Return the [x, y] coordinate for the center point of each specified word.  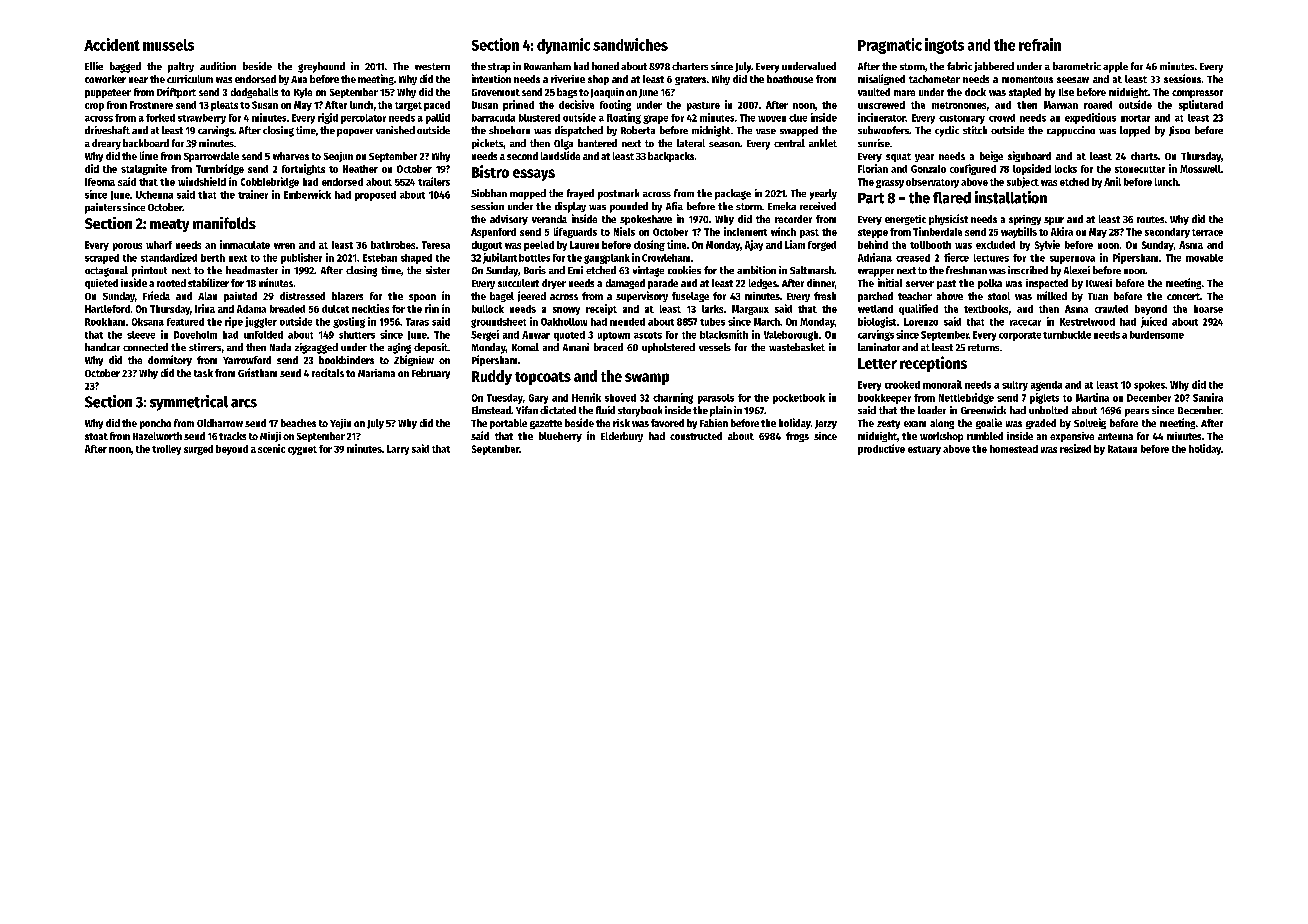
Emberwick [307, 194]
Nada [280, 347]
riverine [568, 79]
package [733, 194]
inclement [745, 231]
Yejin [340, 424]
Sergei [485, 335]
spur [1054, 221]
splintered [1201, 105]
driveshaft [107, 130]
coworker [105, 79]
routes [1150, 219]
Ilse [1066, 92]
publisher [301, 258]
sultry [1015, 386]
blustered [539, 118]
